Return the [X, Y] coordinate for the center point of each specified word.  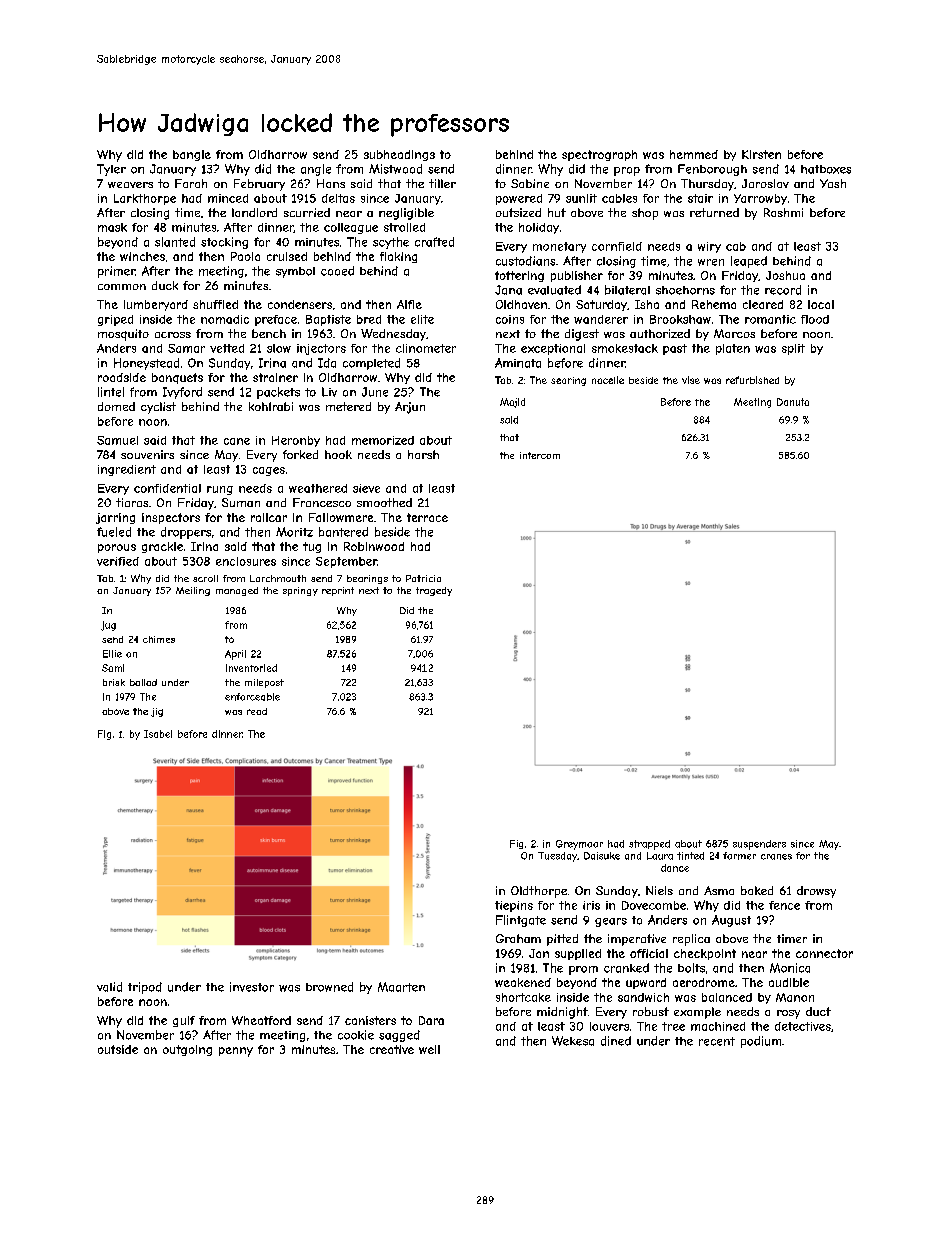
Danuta [793, 402]
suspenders [759, 845]
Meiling [193, 591]
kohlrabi [271, 406]
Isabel [158, 734]
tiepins [514, 906]
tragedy [434, 591]
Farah [191, 183]
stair [700, 198]
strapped [649, 845]
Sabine [530, 183]
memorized [383, 440]
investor [252, 987]
